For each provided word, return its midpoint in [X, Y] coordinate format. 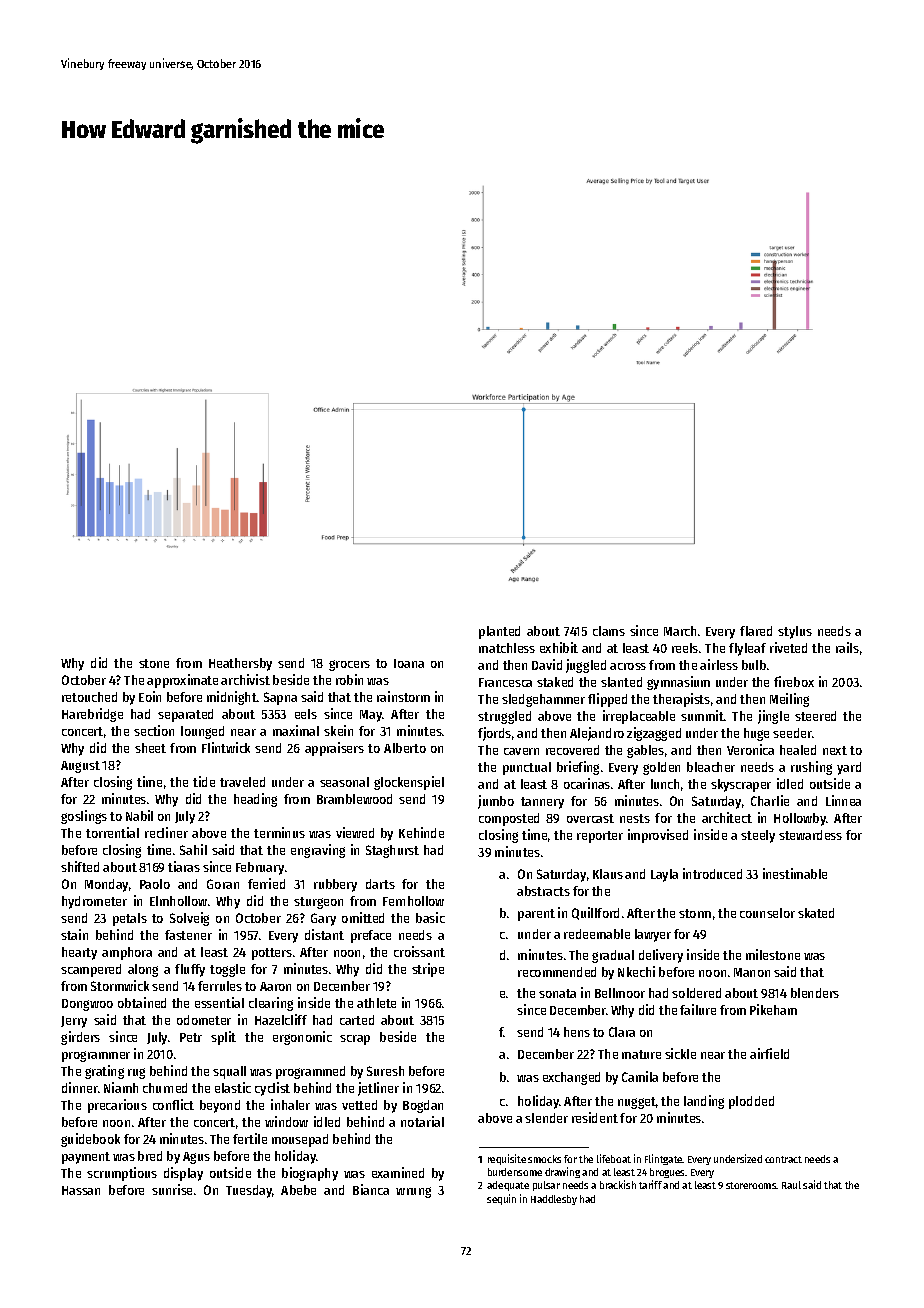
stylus [795, 632]
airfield [769, 1053]
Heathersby [240, 664]
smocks [544, 1159]
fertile [250, 1138]
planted [499, 632]
